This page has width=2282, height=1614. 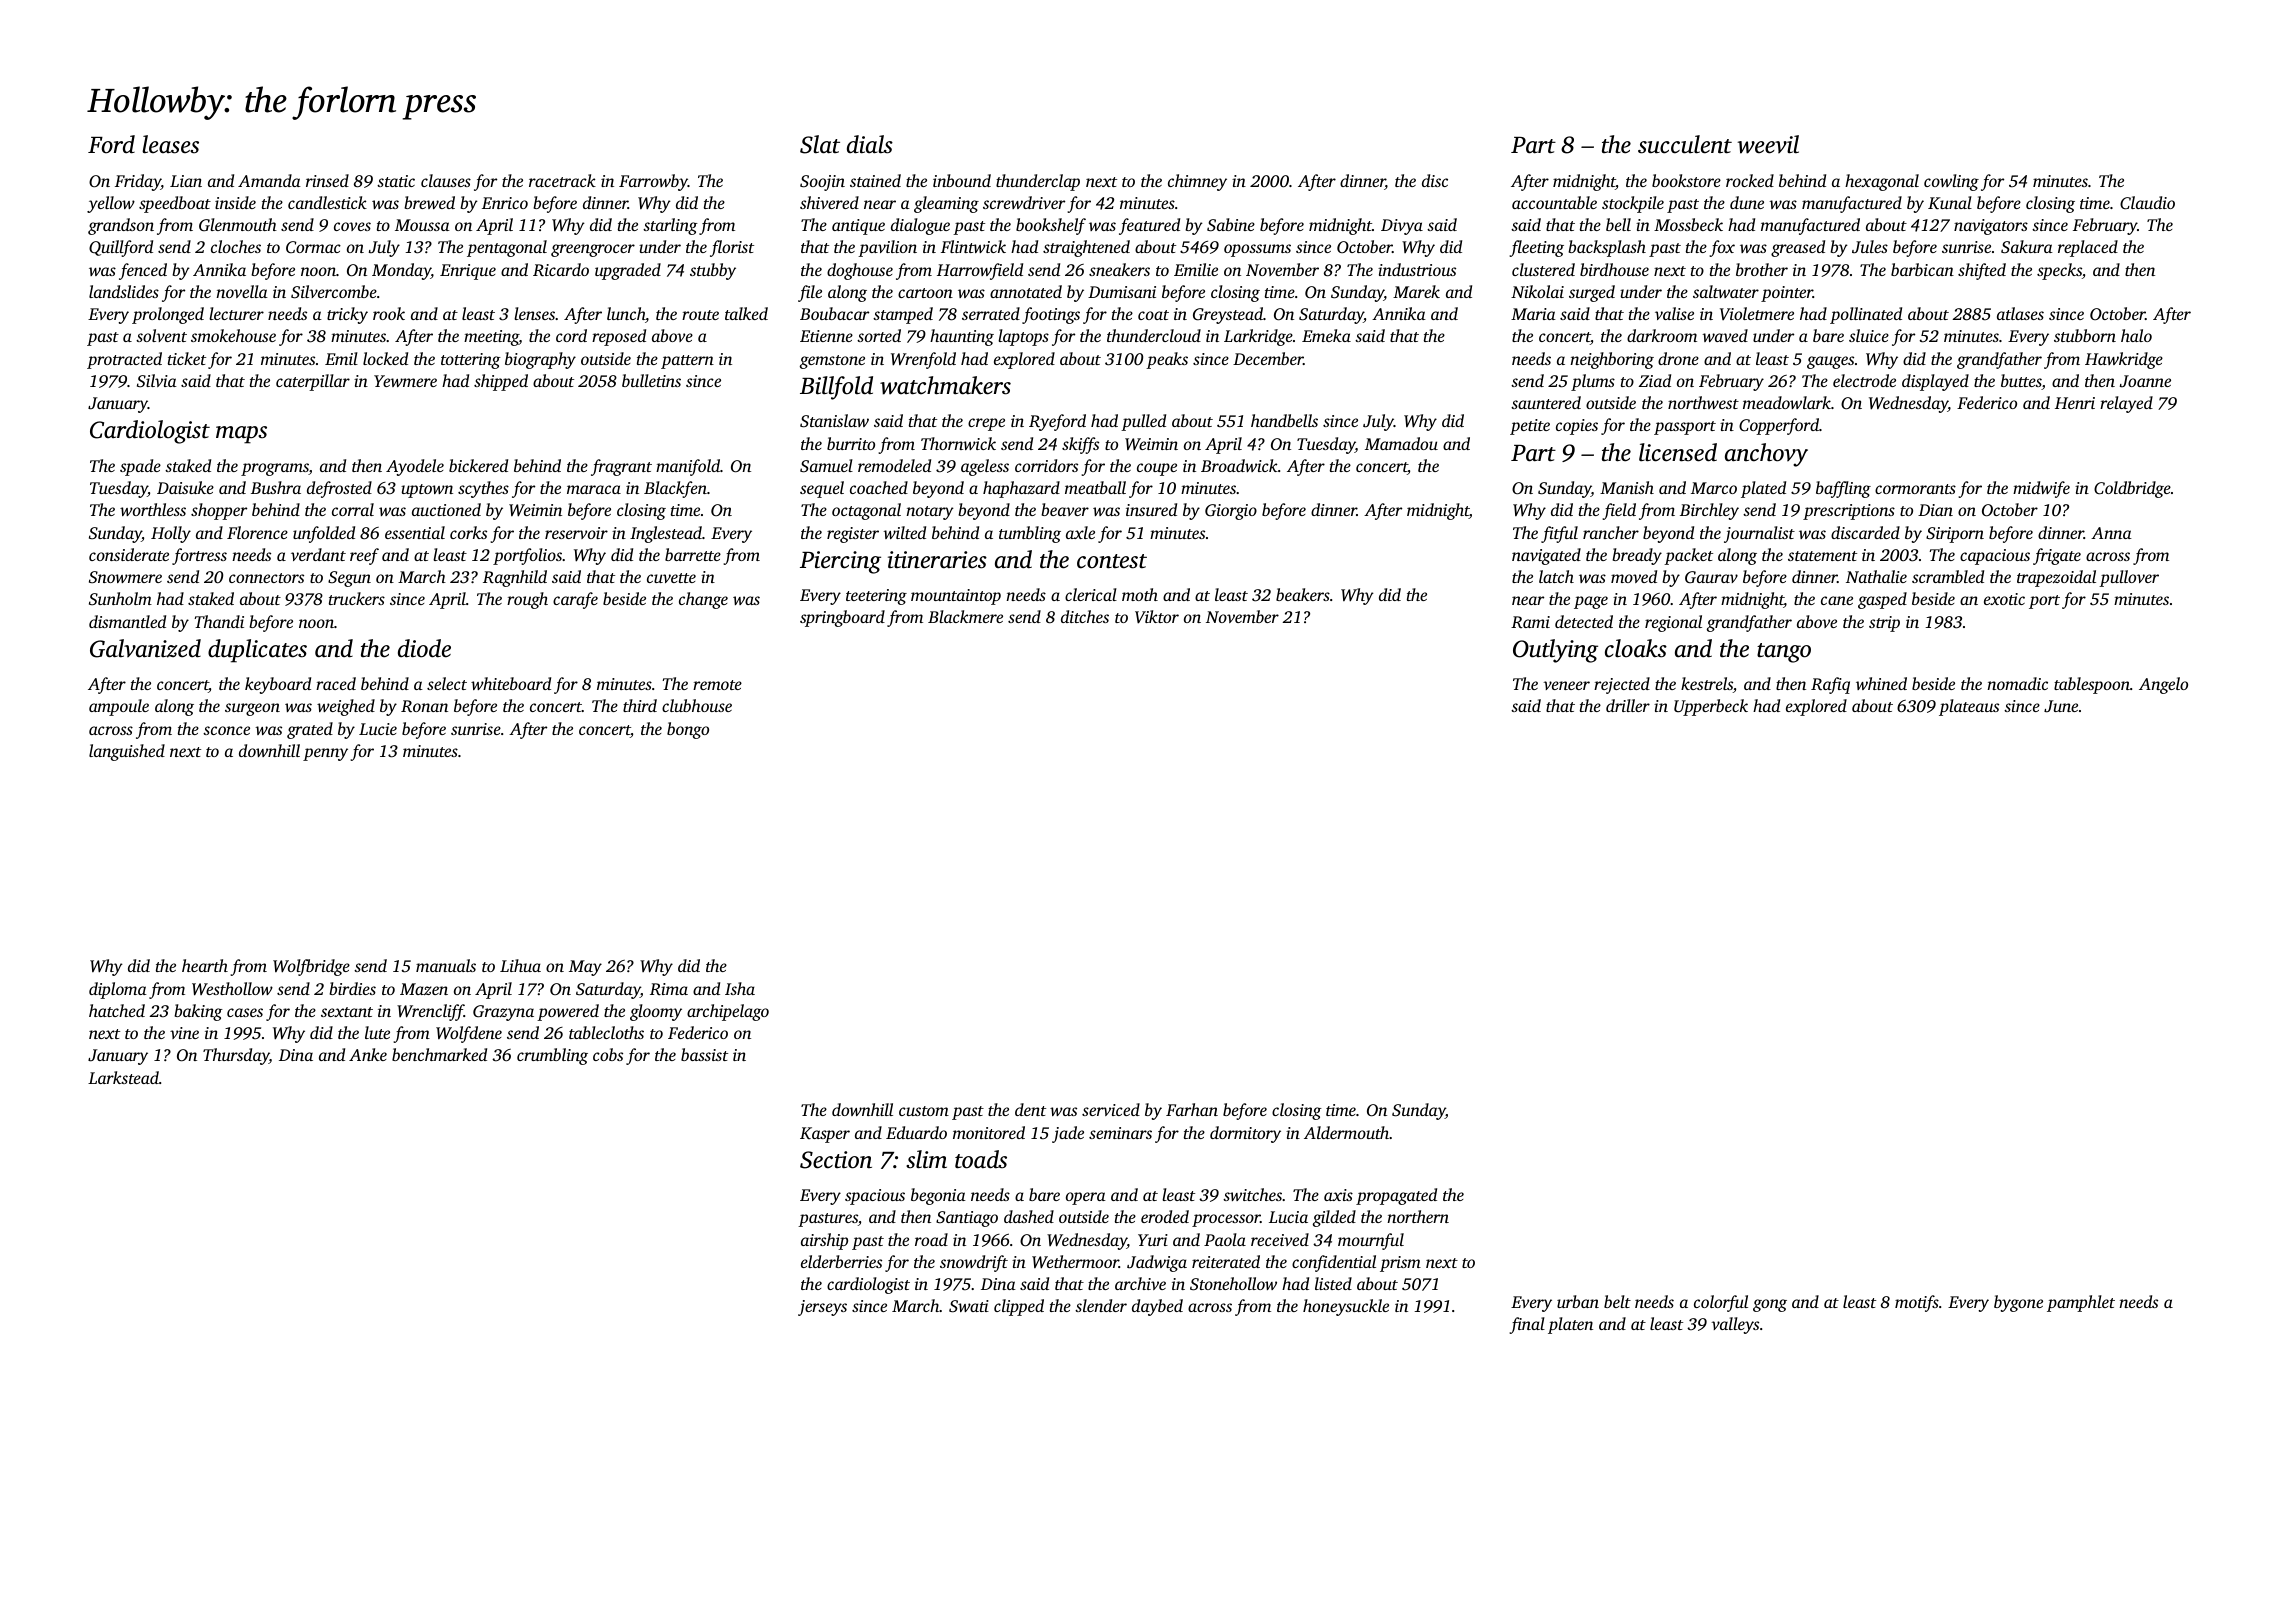 What do you see at coordinates (2129, 578) in the page?
I see `pullover` at bounding box center [2129, 578].
